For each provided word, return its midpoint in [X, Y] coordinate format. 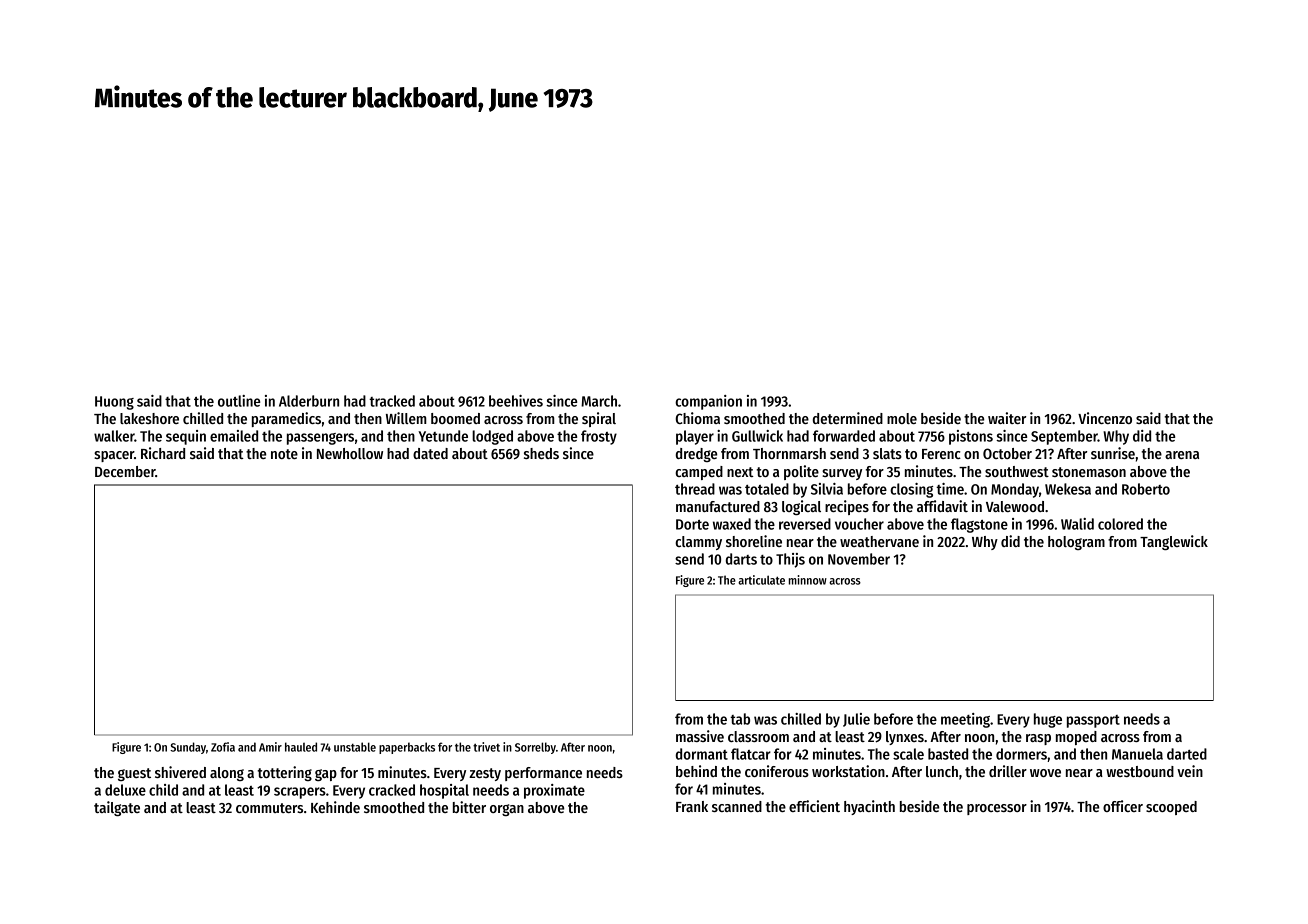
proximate [554, 791]
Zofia [223, 747]
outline [239, 401]
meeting [965, 720]
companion [708, 402]
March [599, 401]
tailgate [117, 808]
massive [700, 736]
